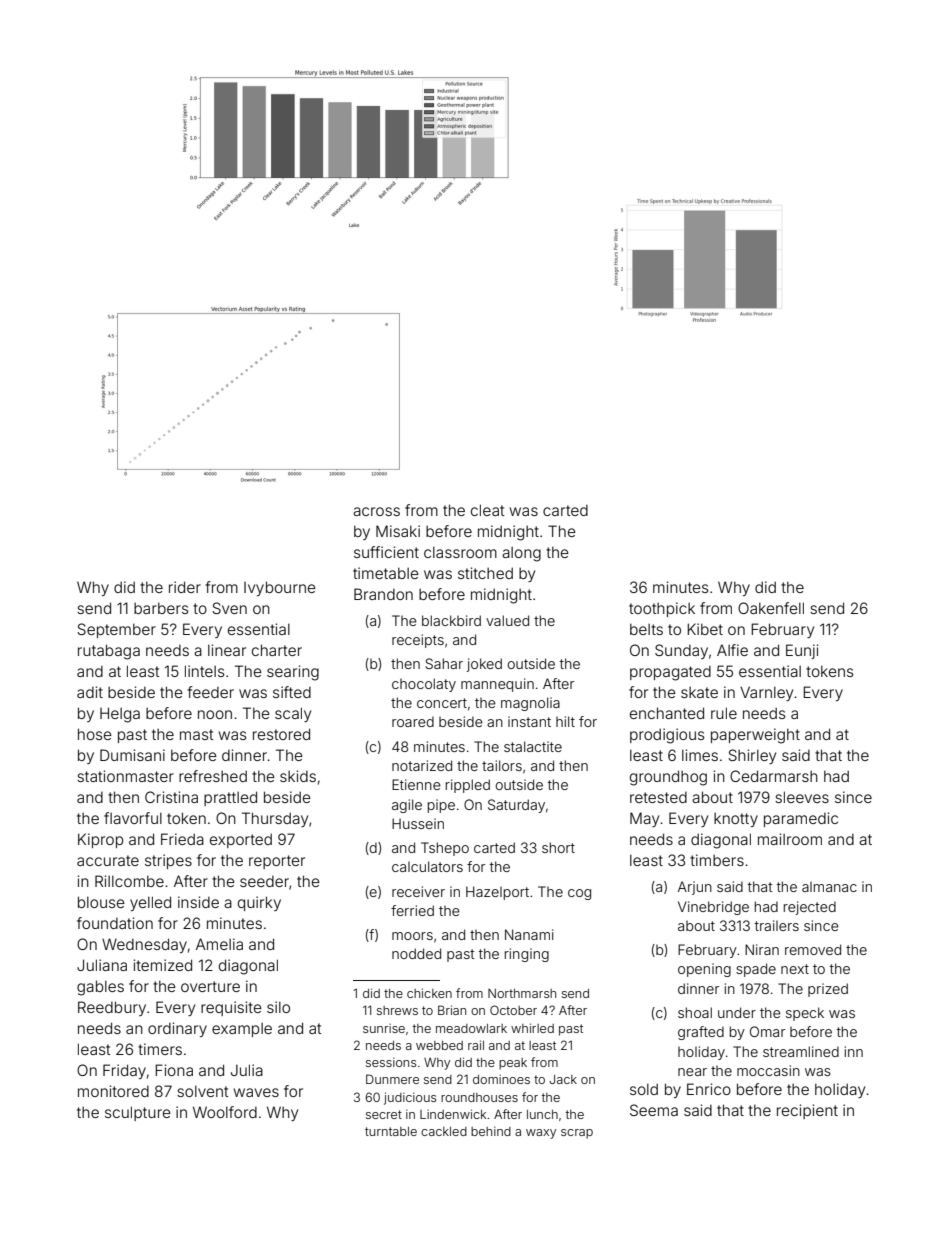 The height and width of the page is (1233, 952). I want to click on Sven, so click(229, 608).
